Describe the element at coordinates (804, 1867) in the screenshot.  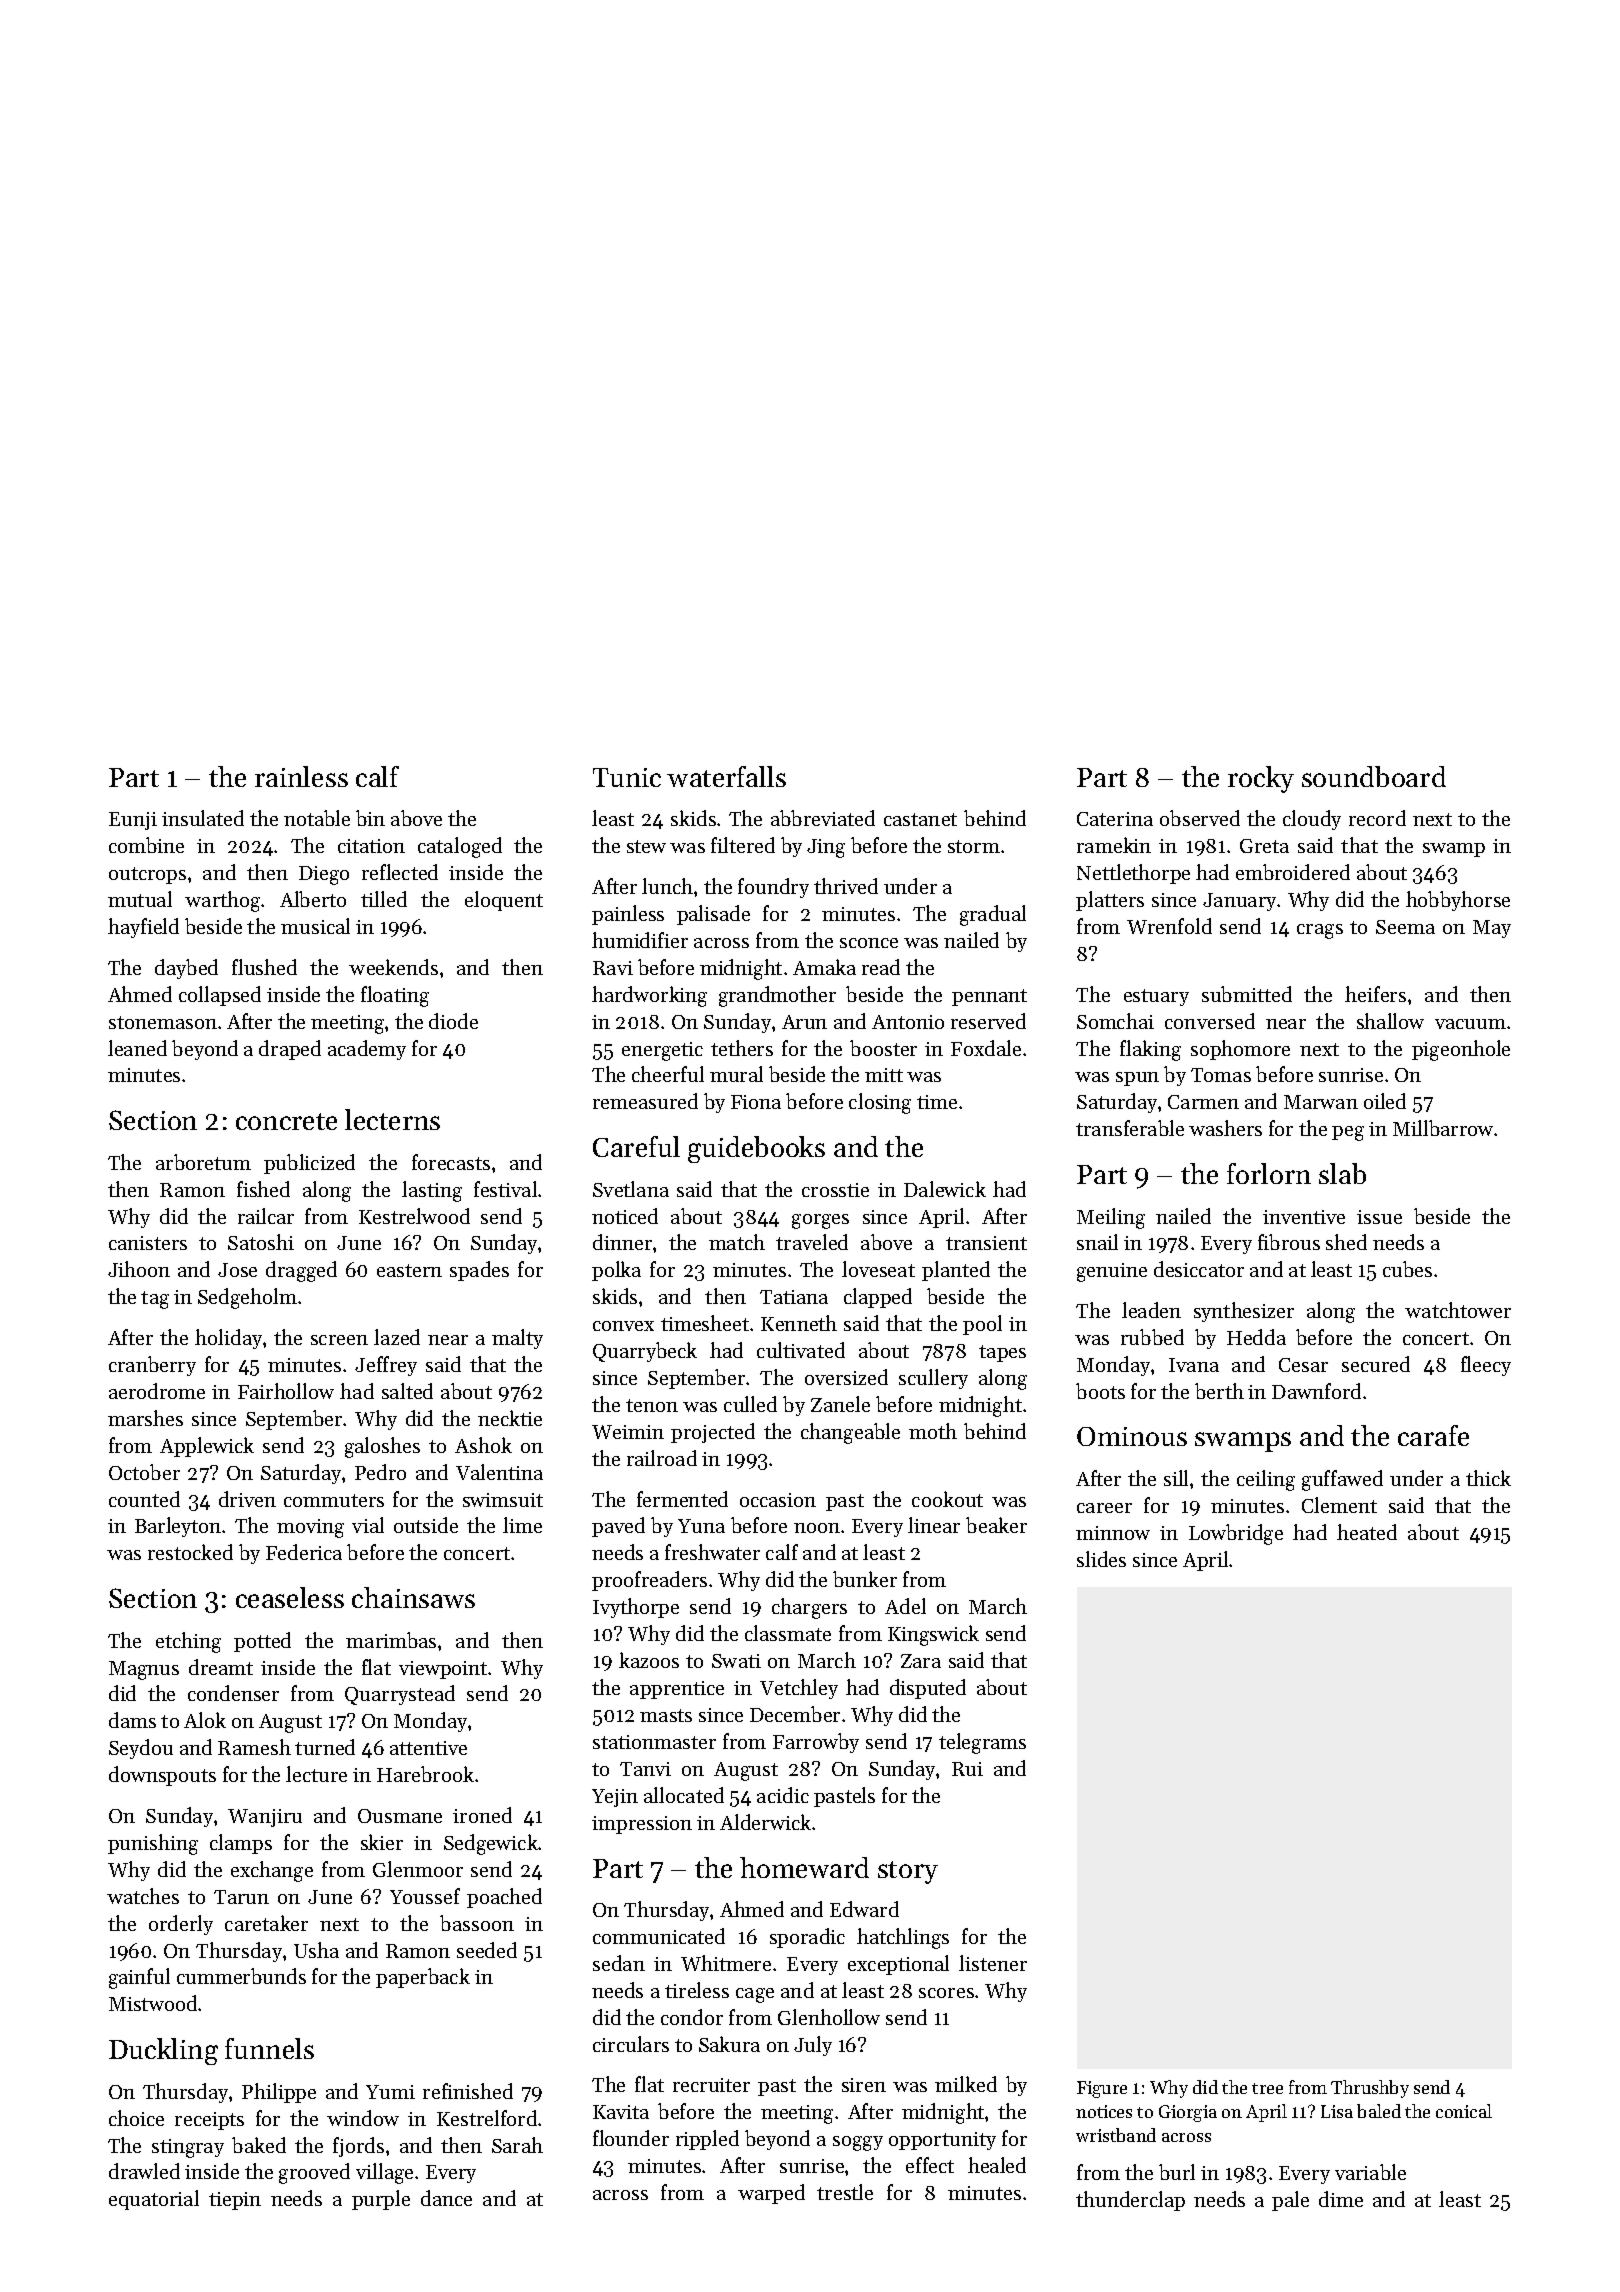
I see `homeward` at that location.
